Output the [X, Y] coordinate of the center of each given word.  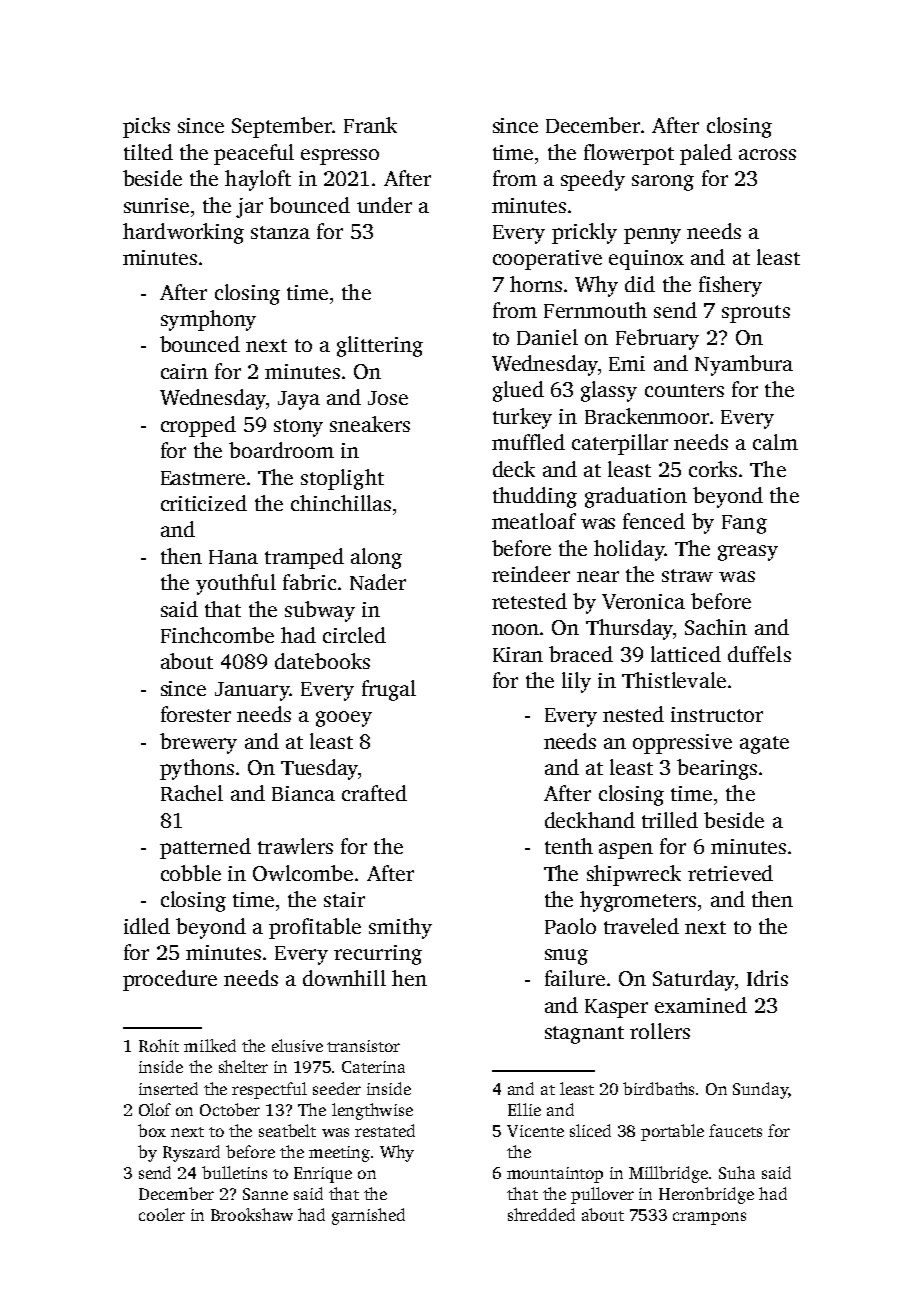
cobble [191, 873]
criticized [204, 503]
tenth [569, 846]
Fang [744, 524]
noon [515, 629]
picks [146, 127]
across [767, 154]
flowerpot [629, 154]
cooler [162, 1214]
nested [633, 714]
